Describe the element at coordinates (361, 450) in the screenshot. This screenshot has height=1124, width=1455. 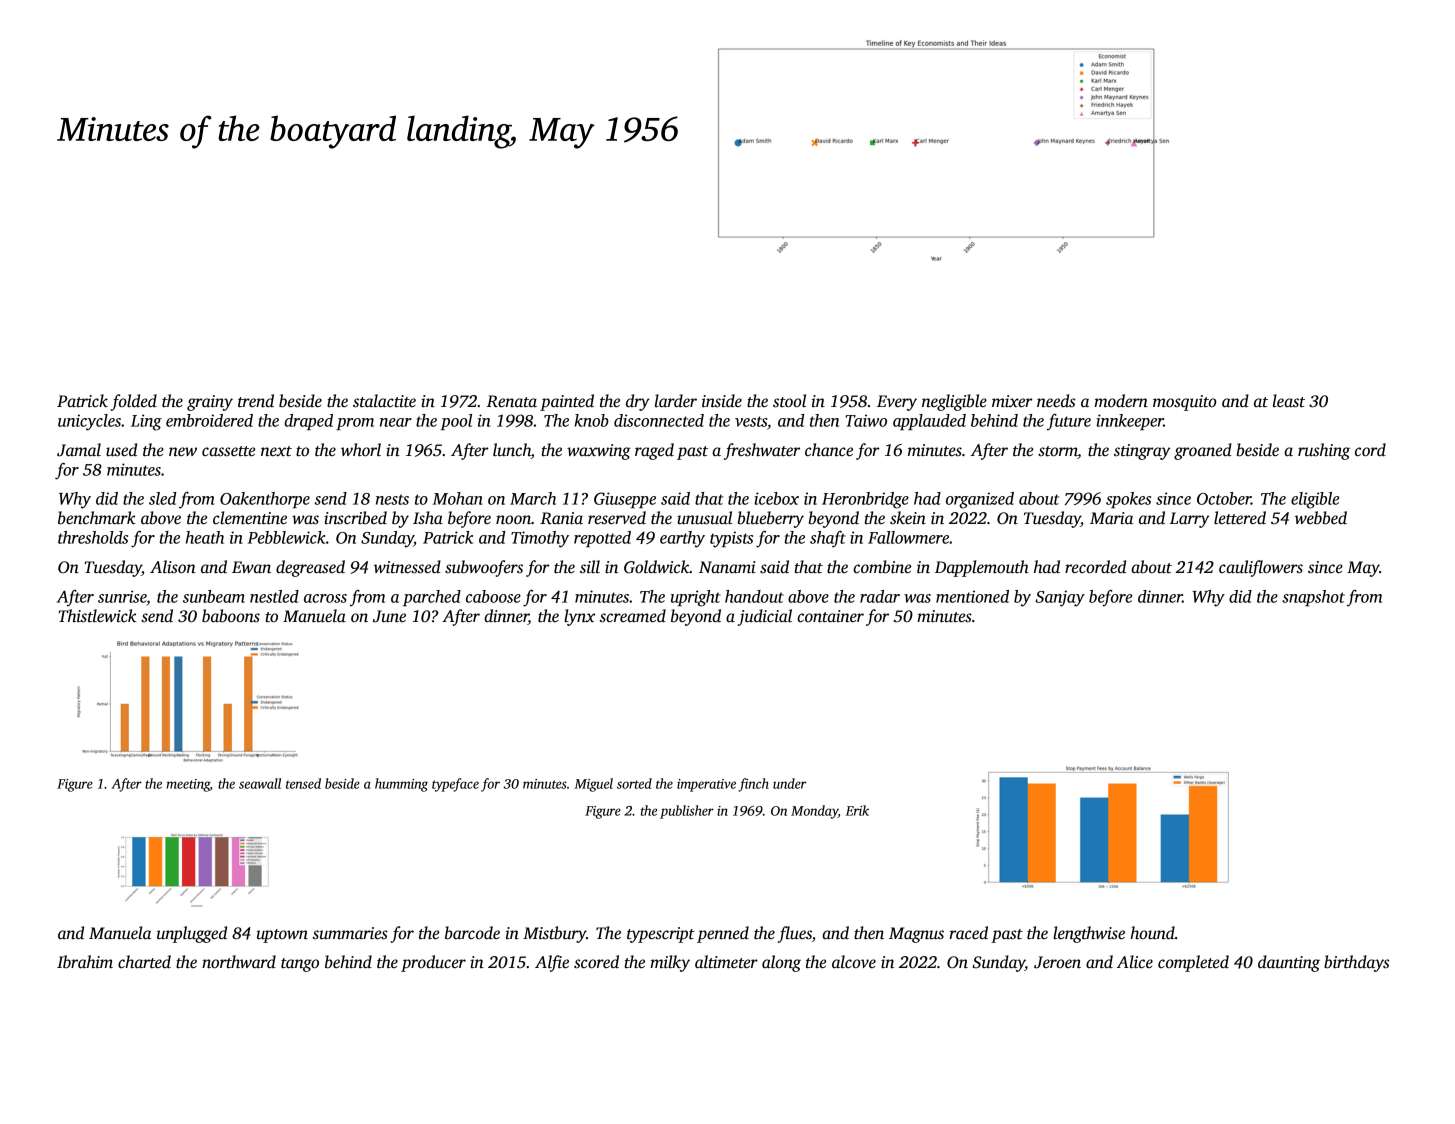
I see `whorl` at that location.
